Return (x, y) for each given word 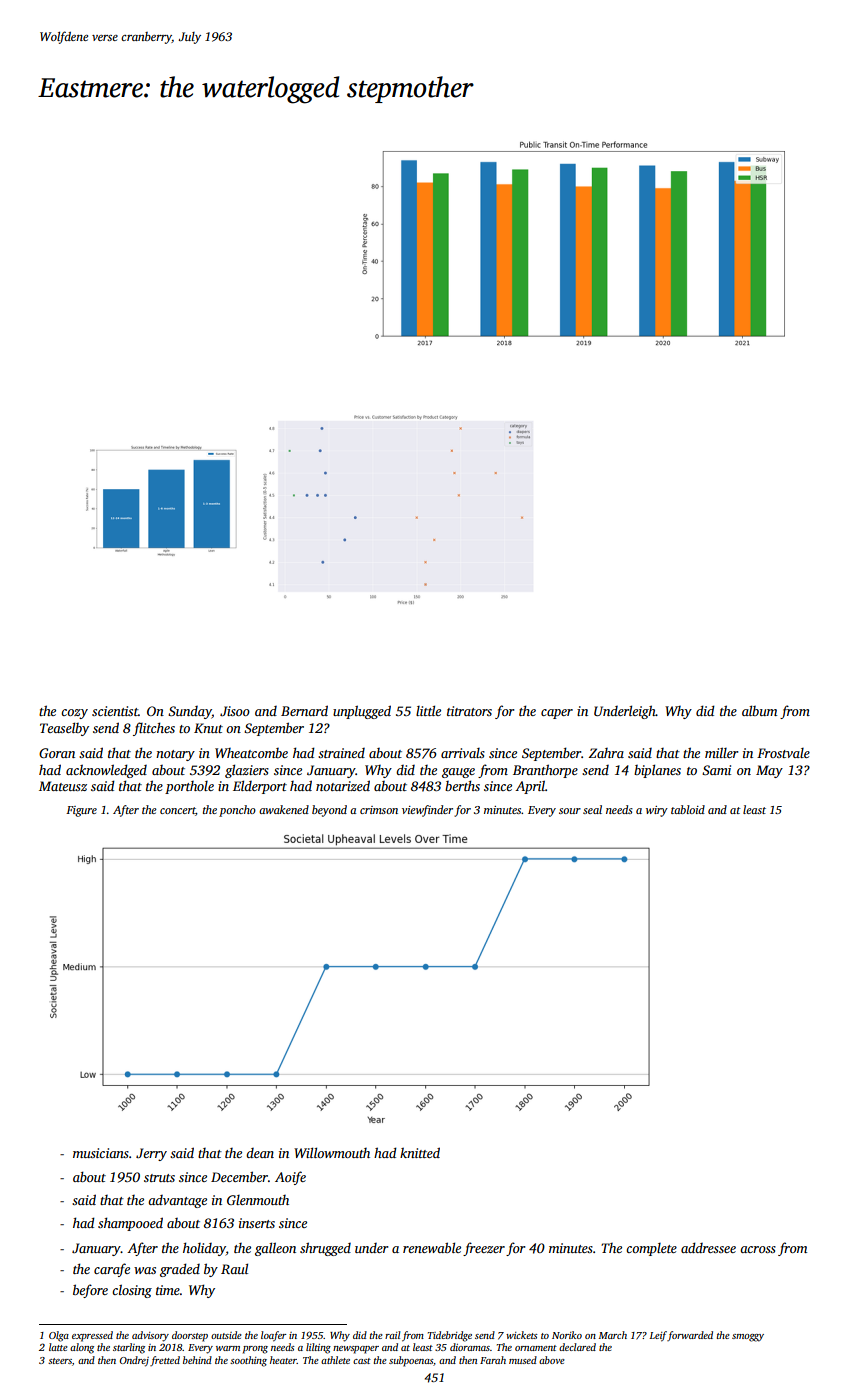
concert (178, 811)
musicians (101, 1153)
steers (60, 1361)
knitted (420, 1152)
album (759, 710)
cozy (74, 714)
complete (651, 1249)
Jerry (151, 1154)
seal (592, 809)
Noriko (567, 1335)
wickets (522, 1335)
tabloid (688, 809)
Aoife (290, 1178)
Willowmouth (332, 1152)
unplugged (362, 712)
